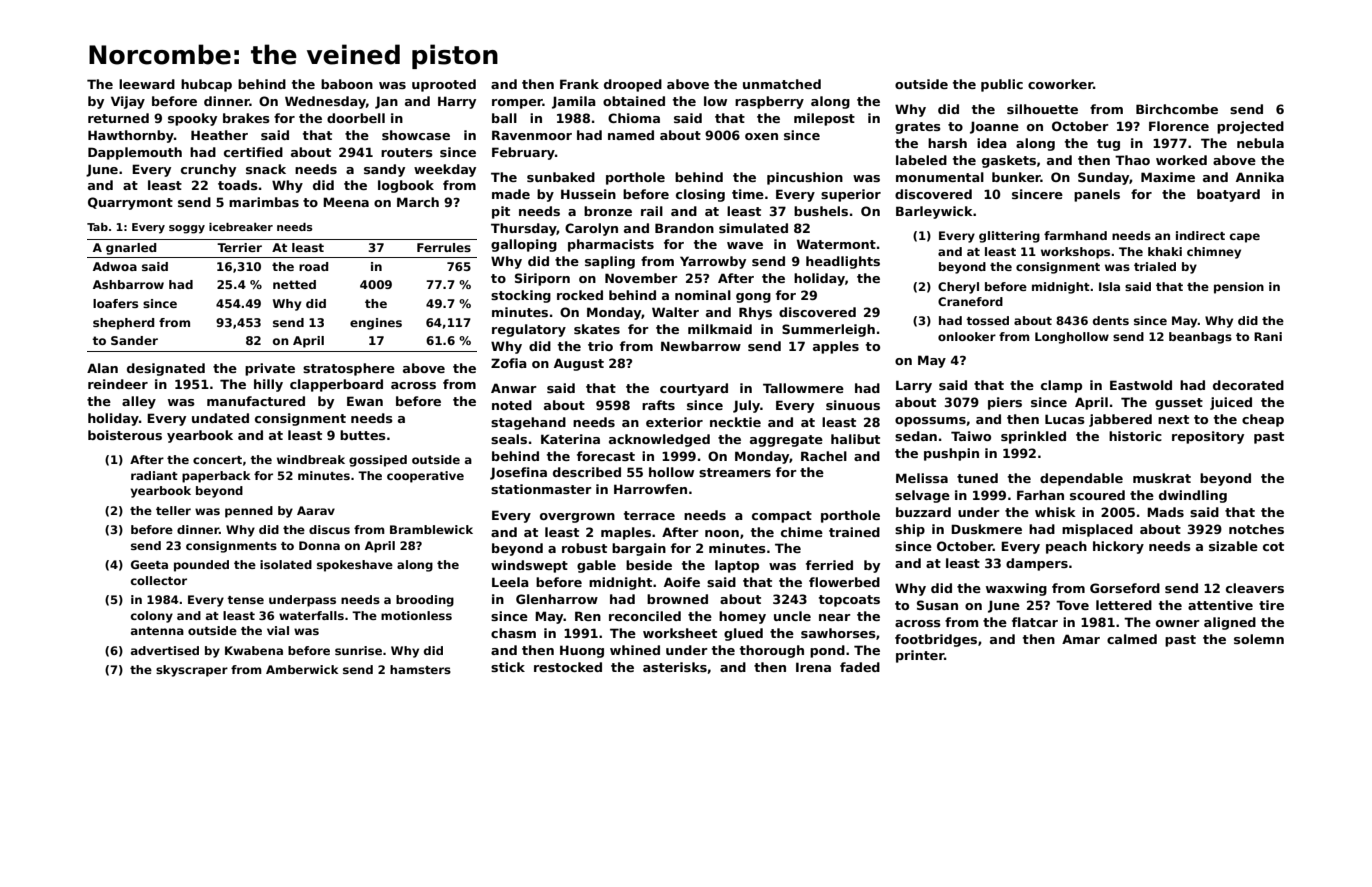  Describe the element at coordinates (431, 529) in the image. I see `Bramblewick` at that location.
